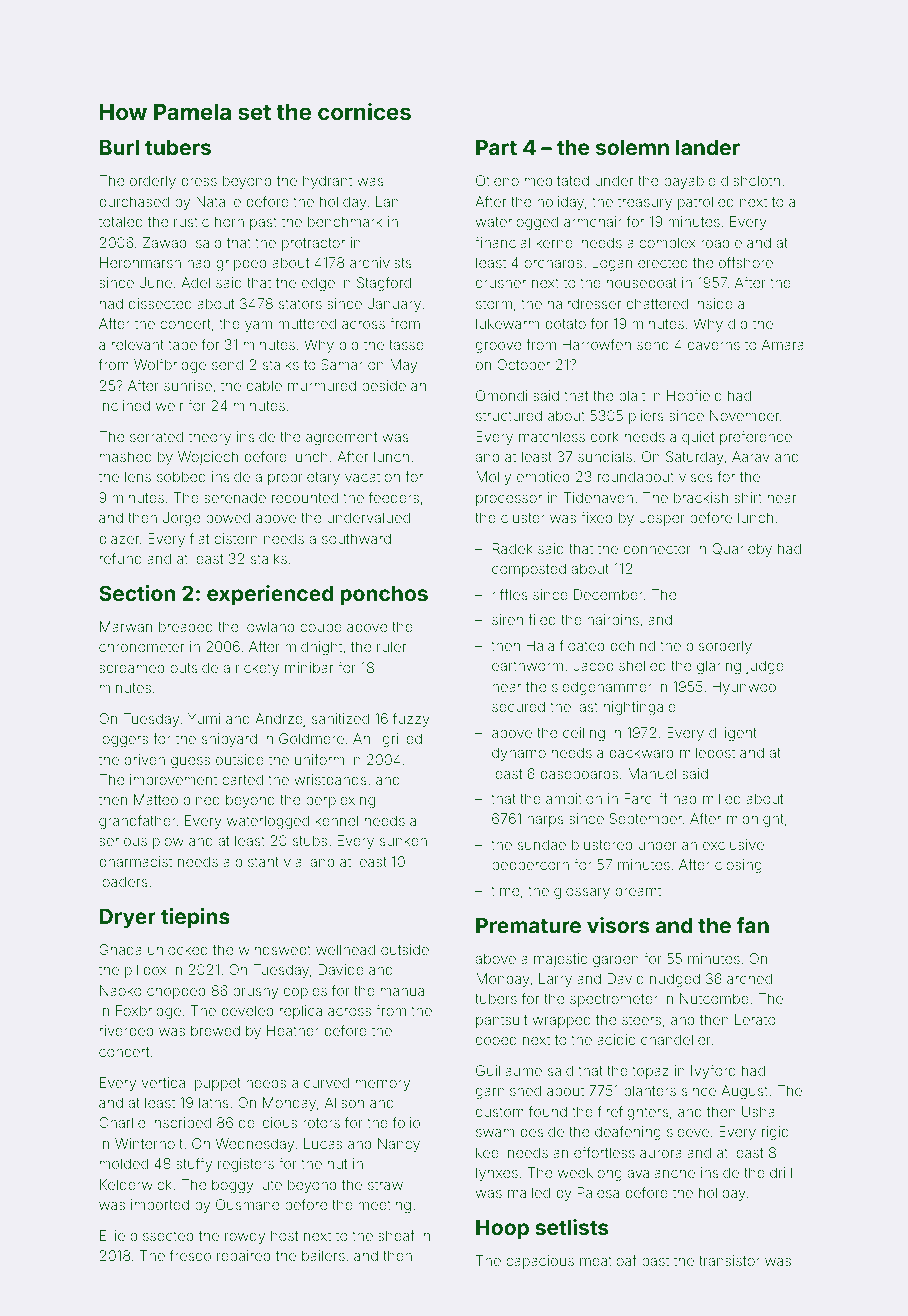  I want to click on solemn, so click(632, 147).
